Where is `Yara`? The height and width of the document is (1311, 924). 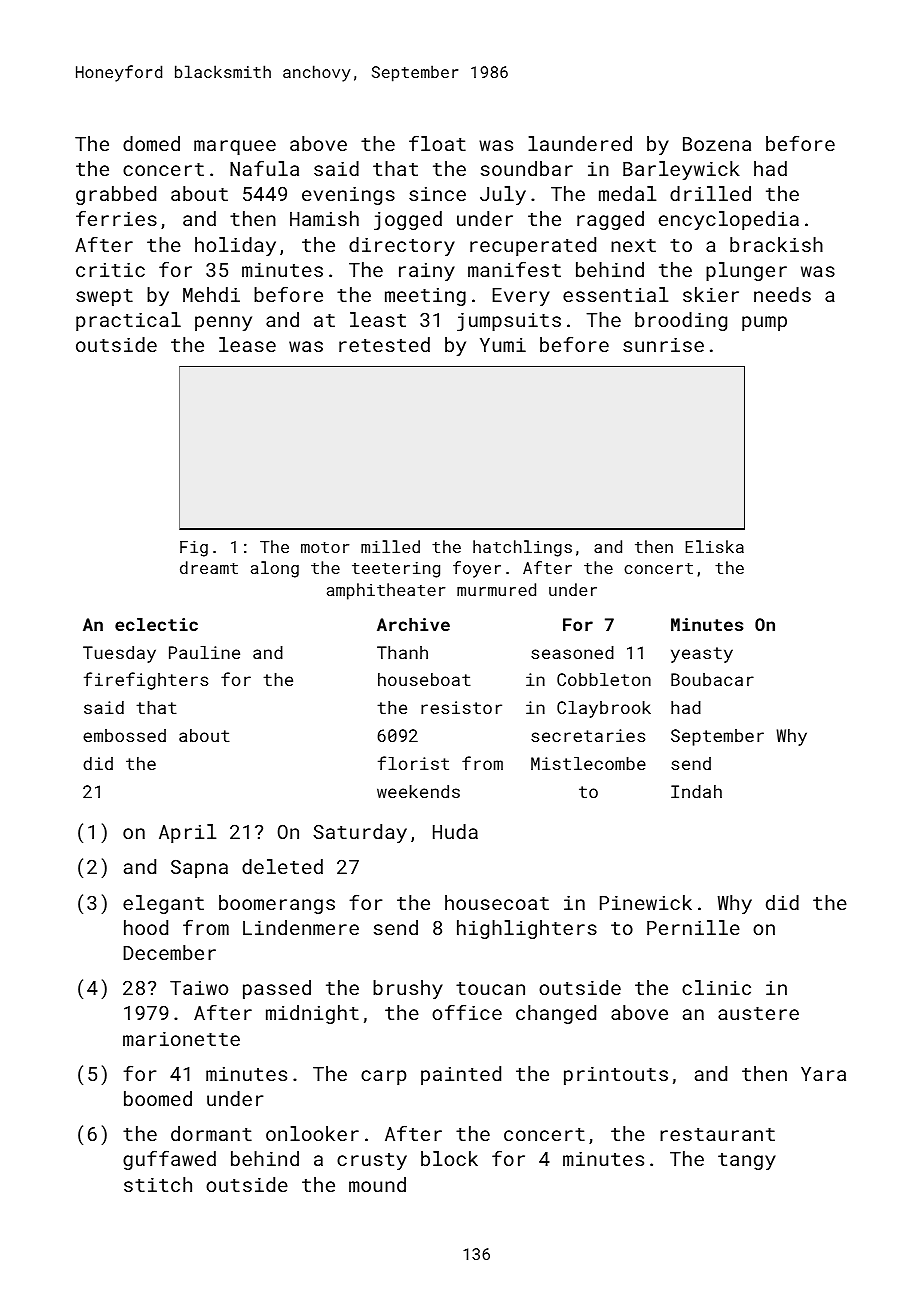
Yara is located at coordinates (823, 1074).
